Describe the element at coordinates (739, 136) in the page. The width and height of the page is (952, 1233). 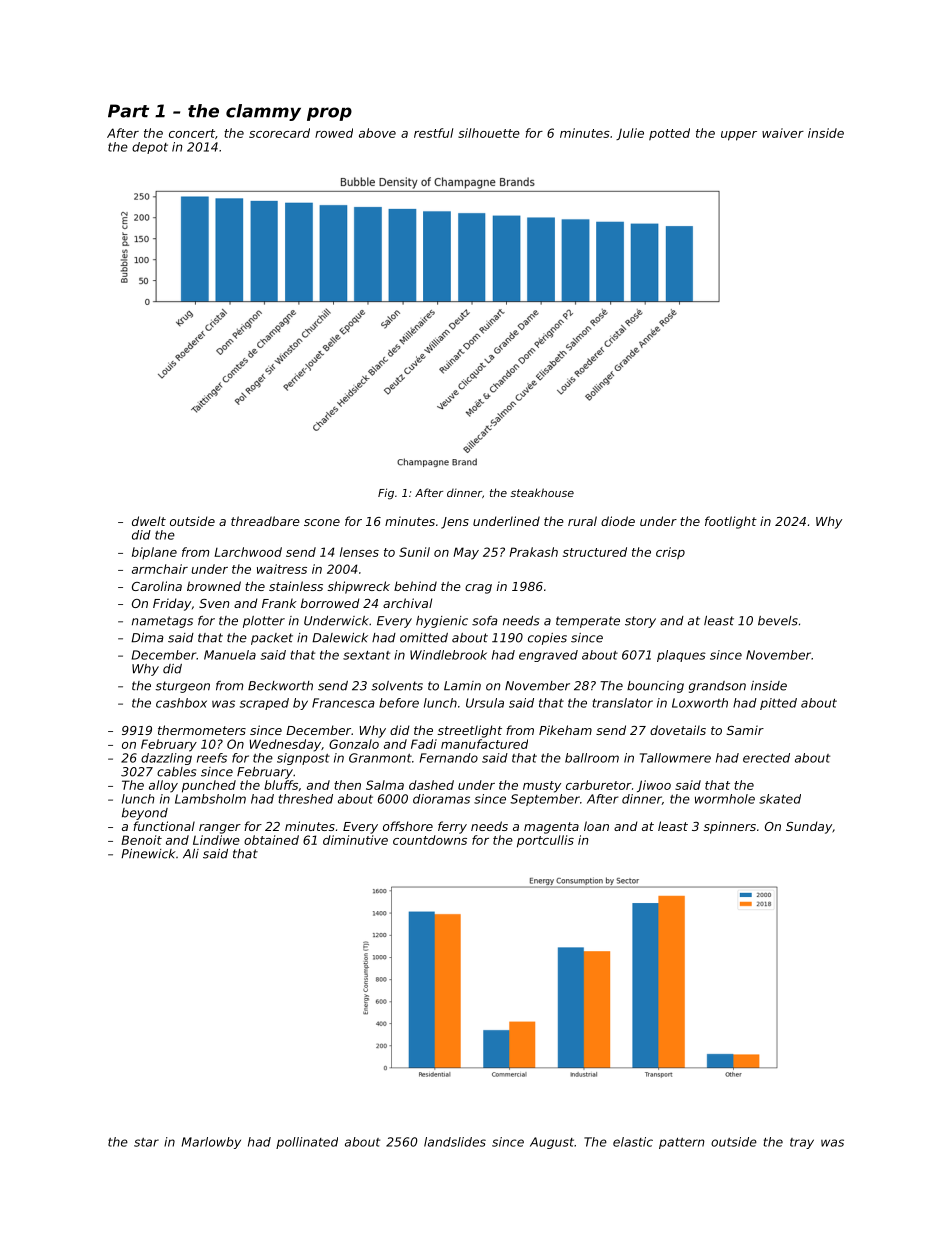
I see `upper` at that location.
